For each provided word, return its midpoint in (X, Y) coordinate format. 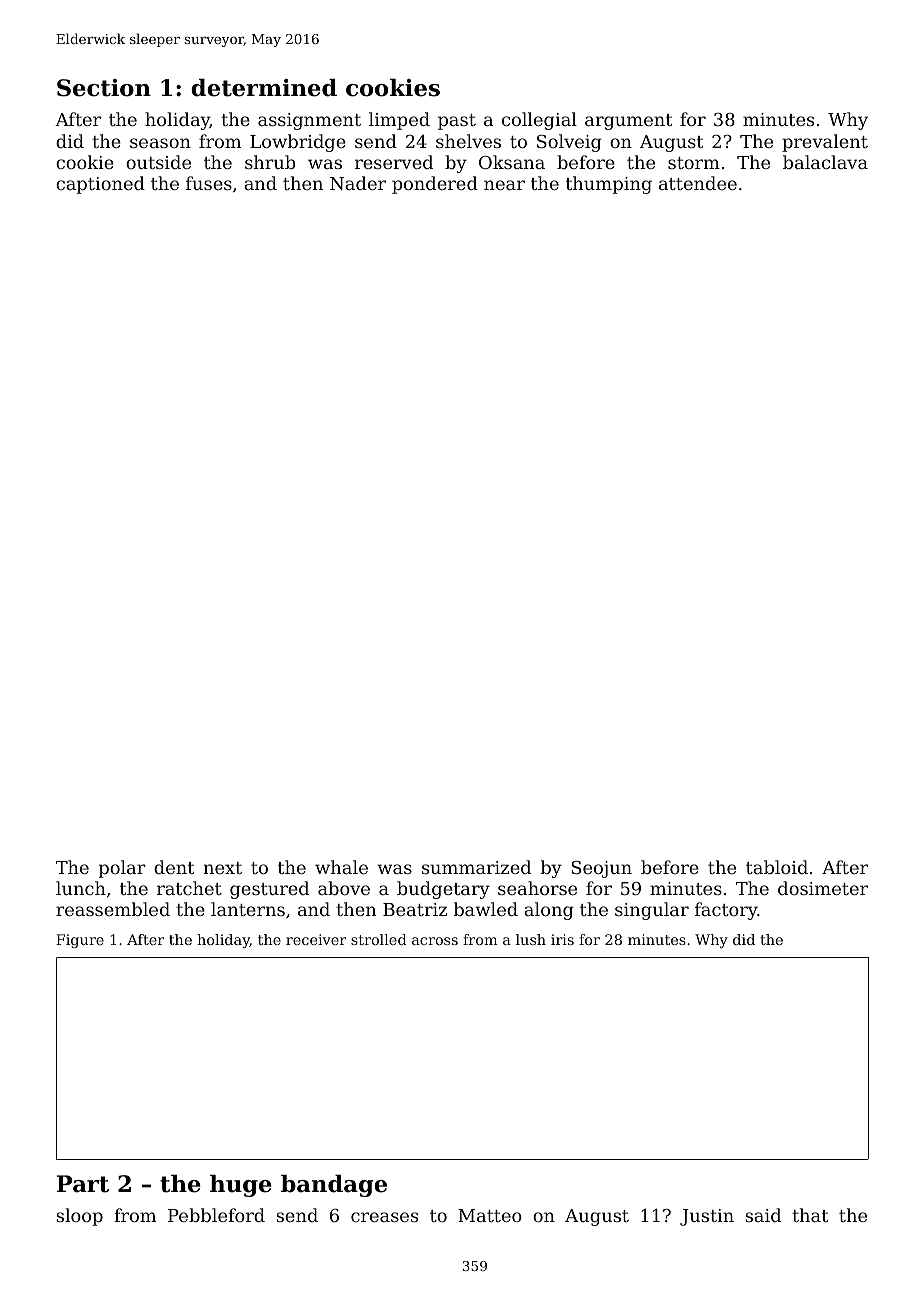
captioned (100, 185)
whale (341, 867)
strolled (378, 939)
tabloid (777, 867)
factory (726, 911)
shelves (468, 141)
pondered (435, 185)
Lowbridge (298, 143)
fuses (209, 183)
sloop (79, 1217)
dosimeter (823, 888)
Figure (80, 941)
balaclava (825, 162)
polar (122, 869)
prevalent (825, 143)
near (504, 185)
